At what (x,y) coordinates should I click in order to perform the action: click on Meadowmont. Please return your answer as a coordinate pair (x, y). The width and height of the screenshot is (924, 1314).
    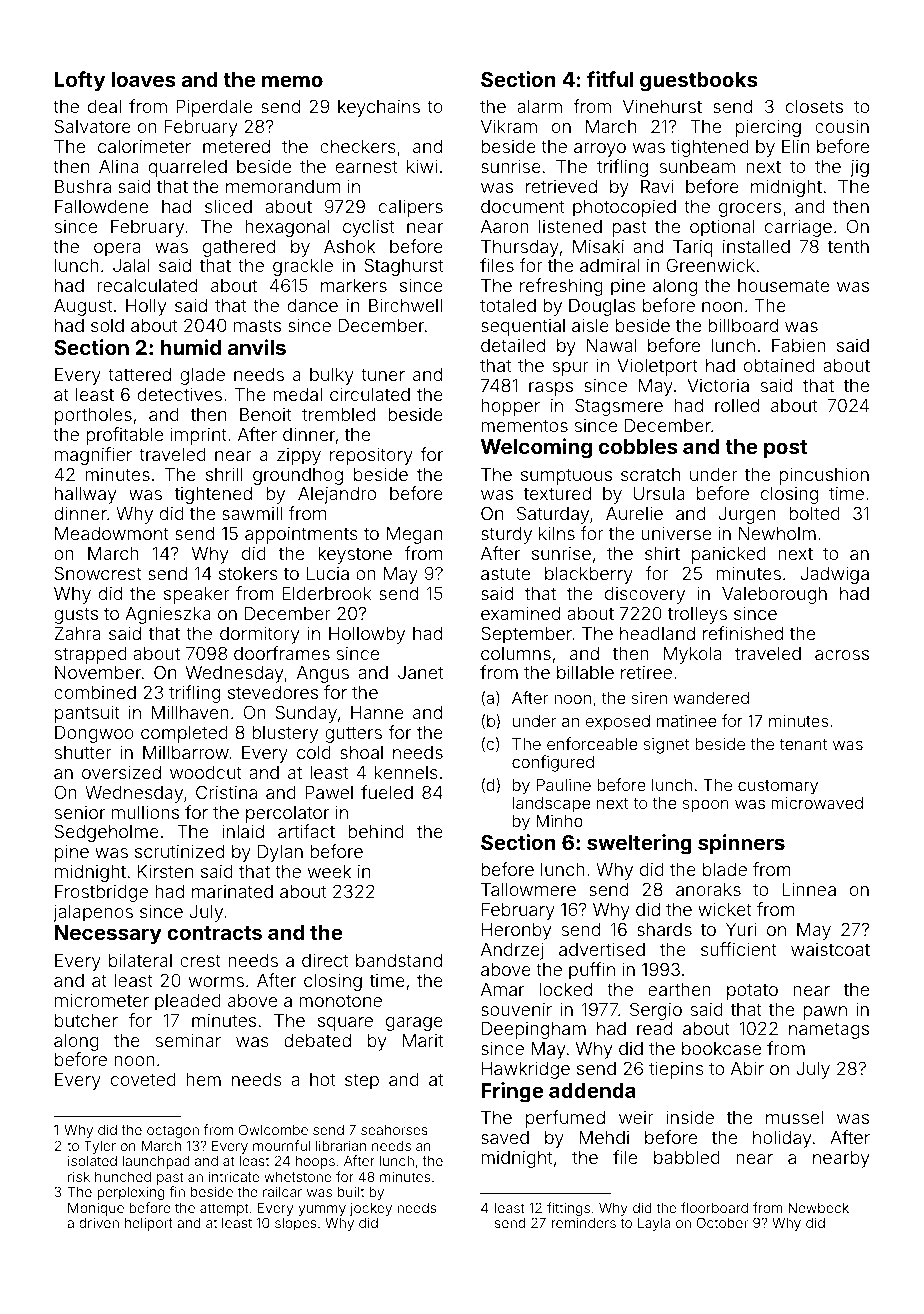
    Looking at the image, I should click on (112, 533).
